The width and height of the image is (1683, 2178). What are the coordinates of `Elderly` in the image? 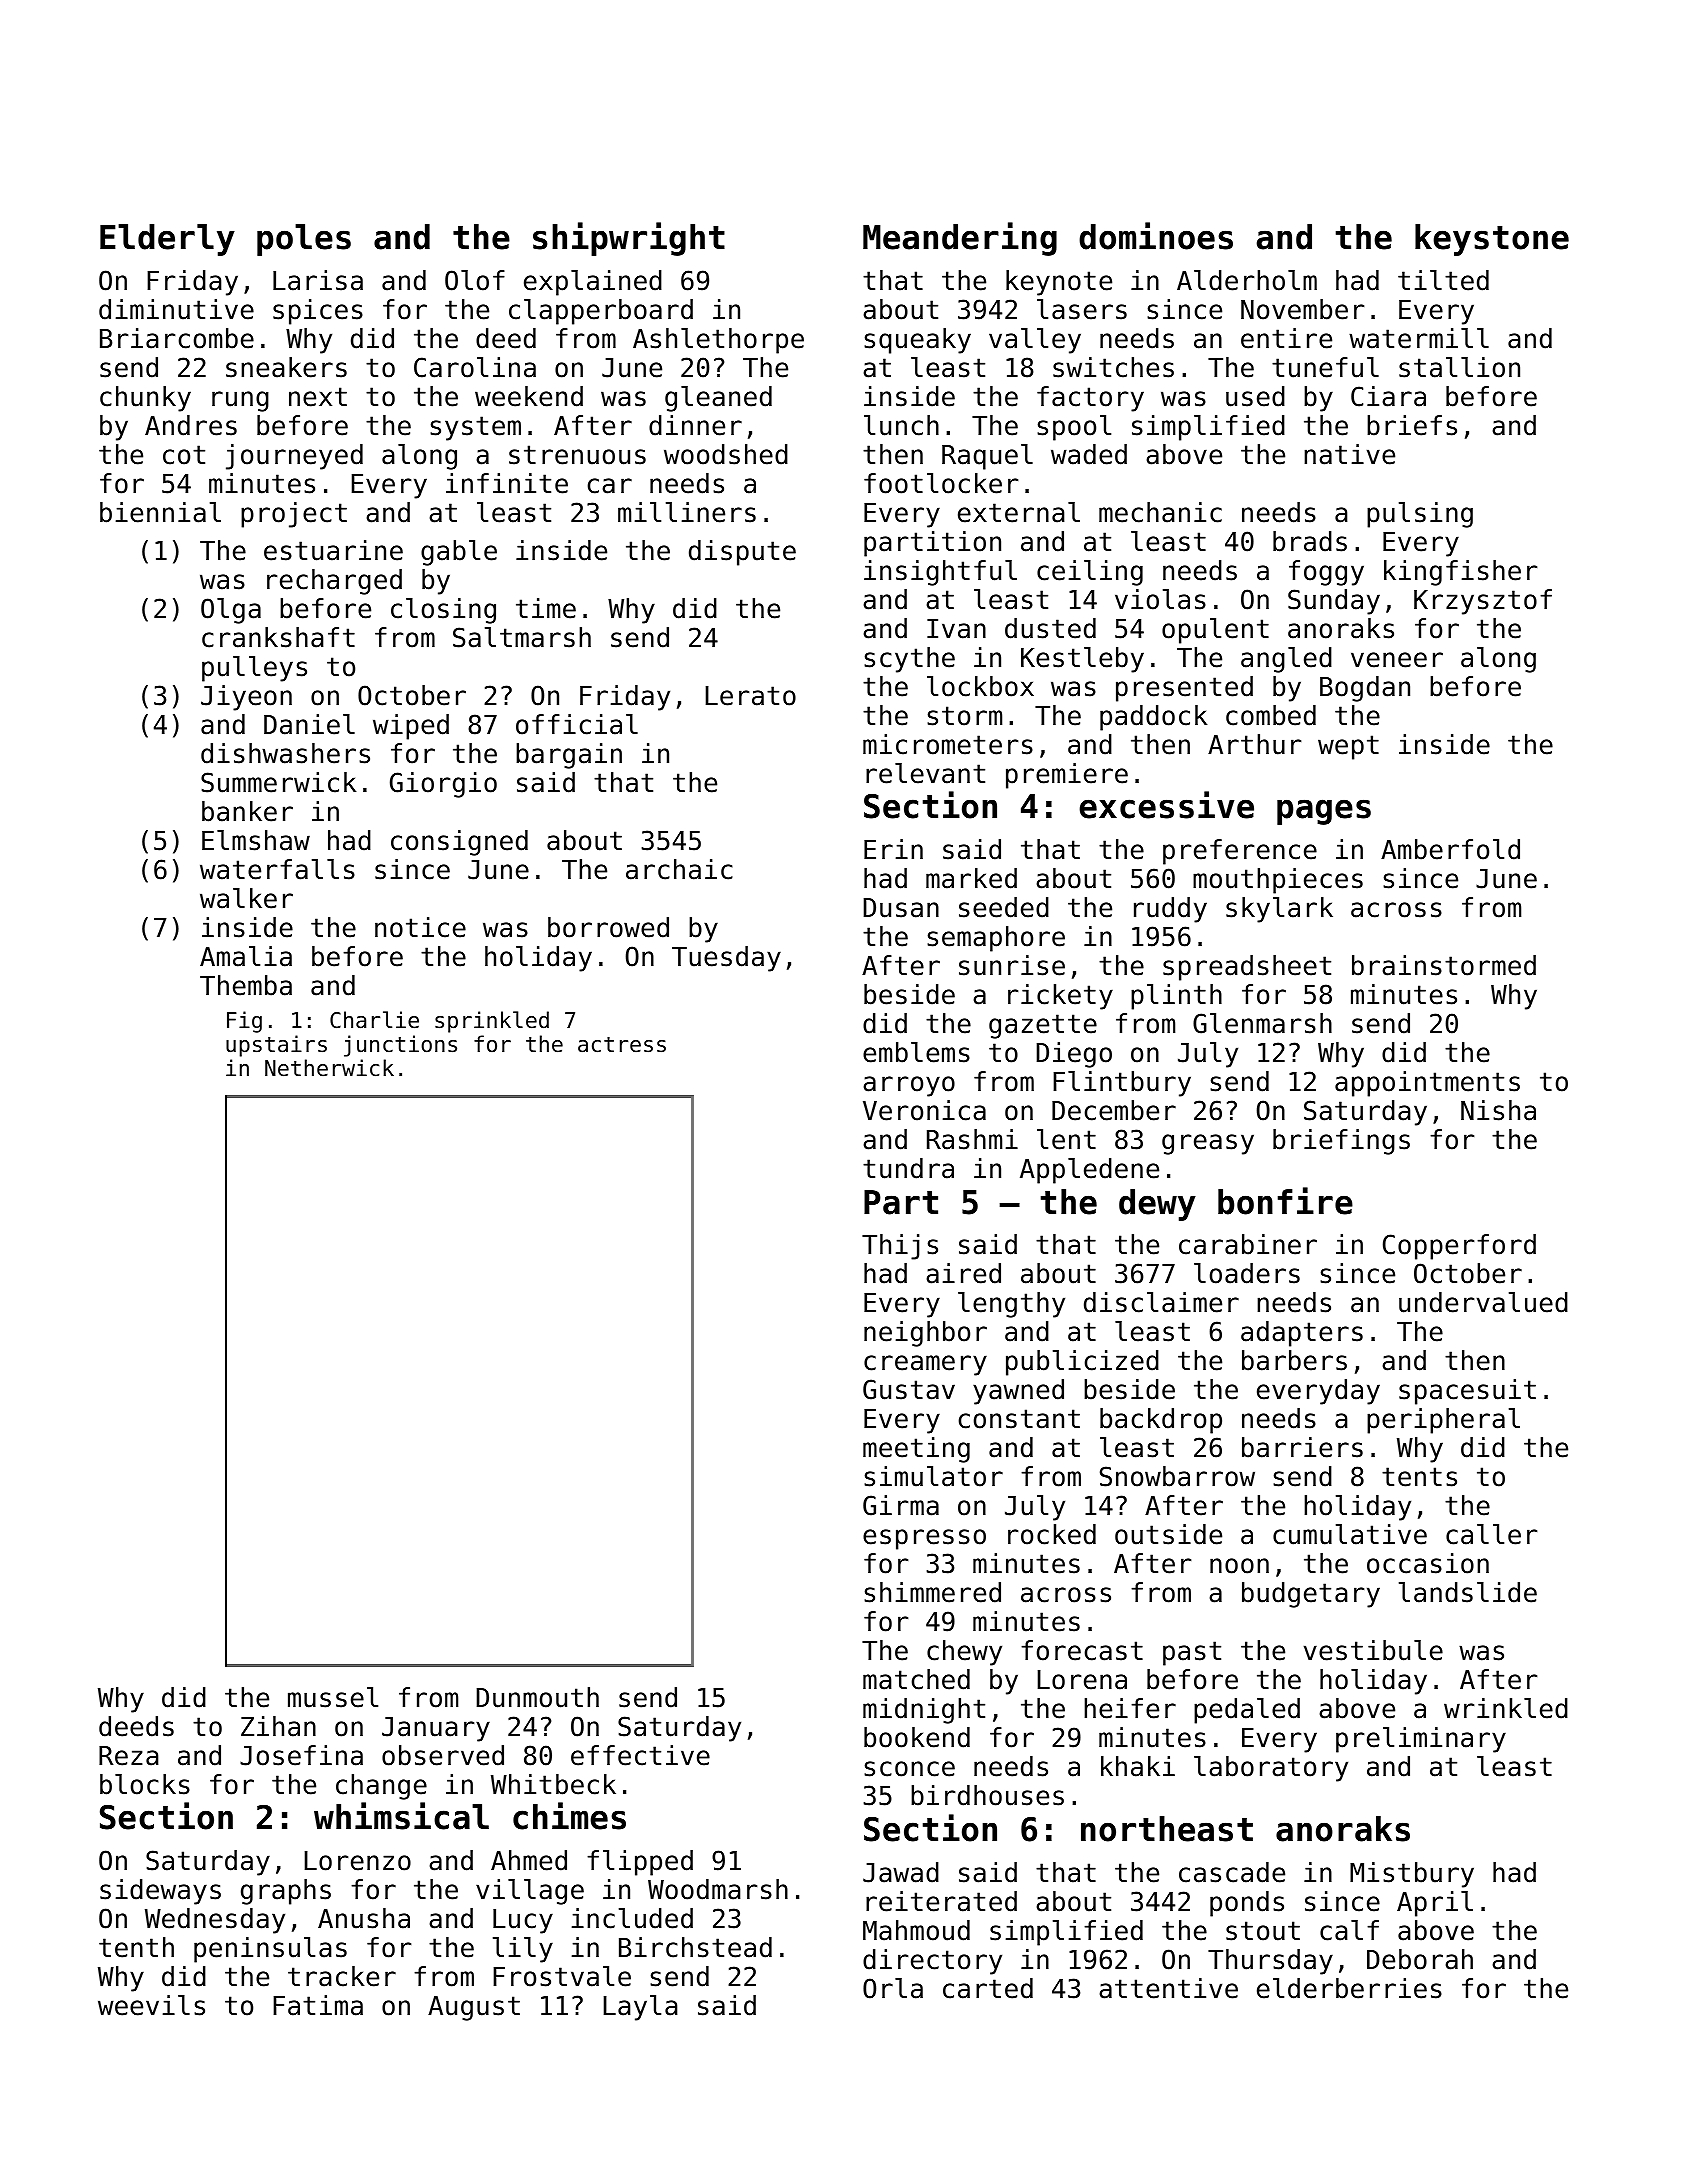 It's located at (167, 240).
